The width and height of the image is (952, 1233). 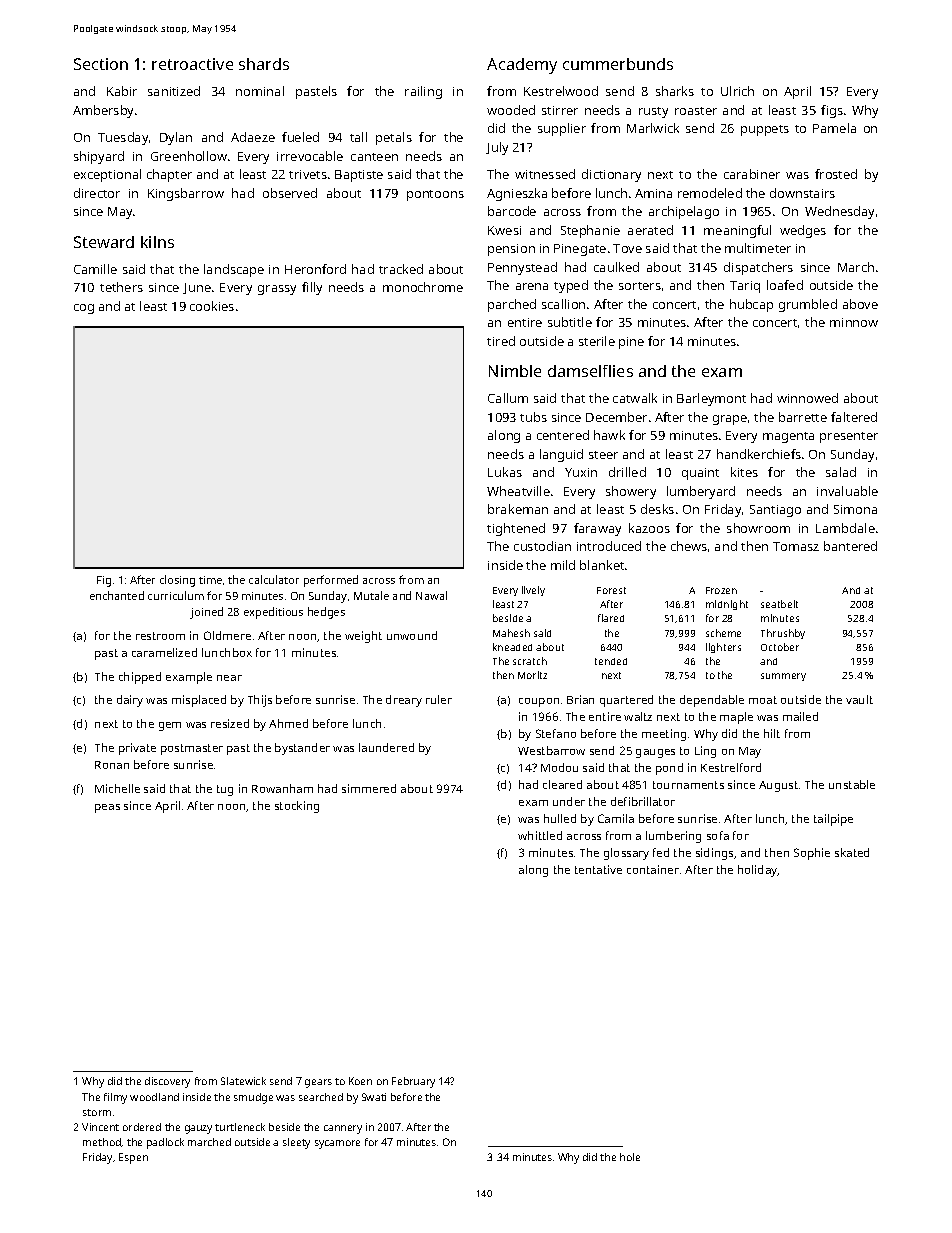 What do you see at coordinates (296, 1143) in the image?
I see `sleety` at bounding box center [296, 1143].
